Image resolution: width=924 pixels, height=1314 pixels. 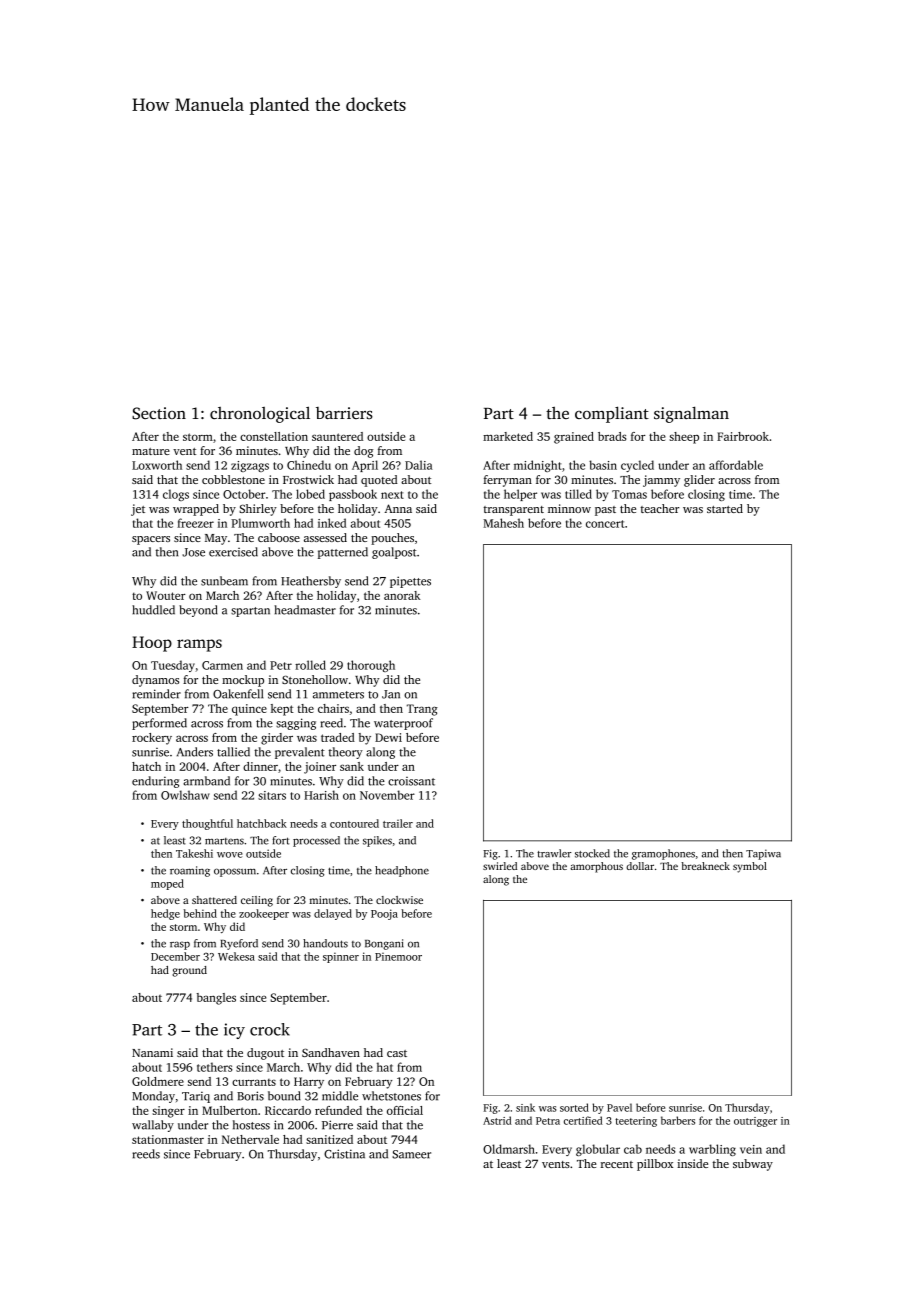 I want to click on sheep, so click(x=684, y=438).
